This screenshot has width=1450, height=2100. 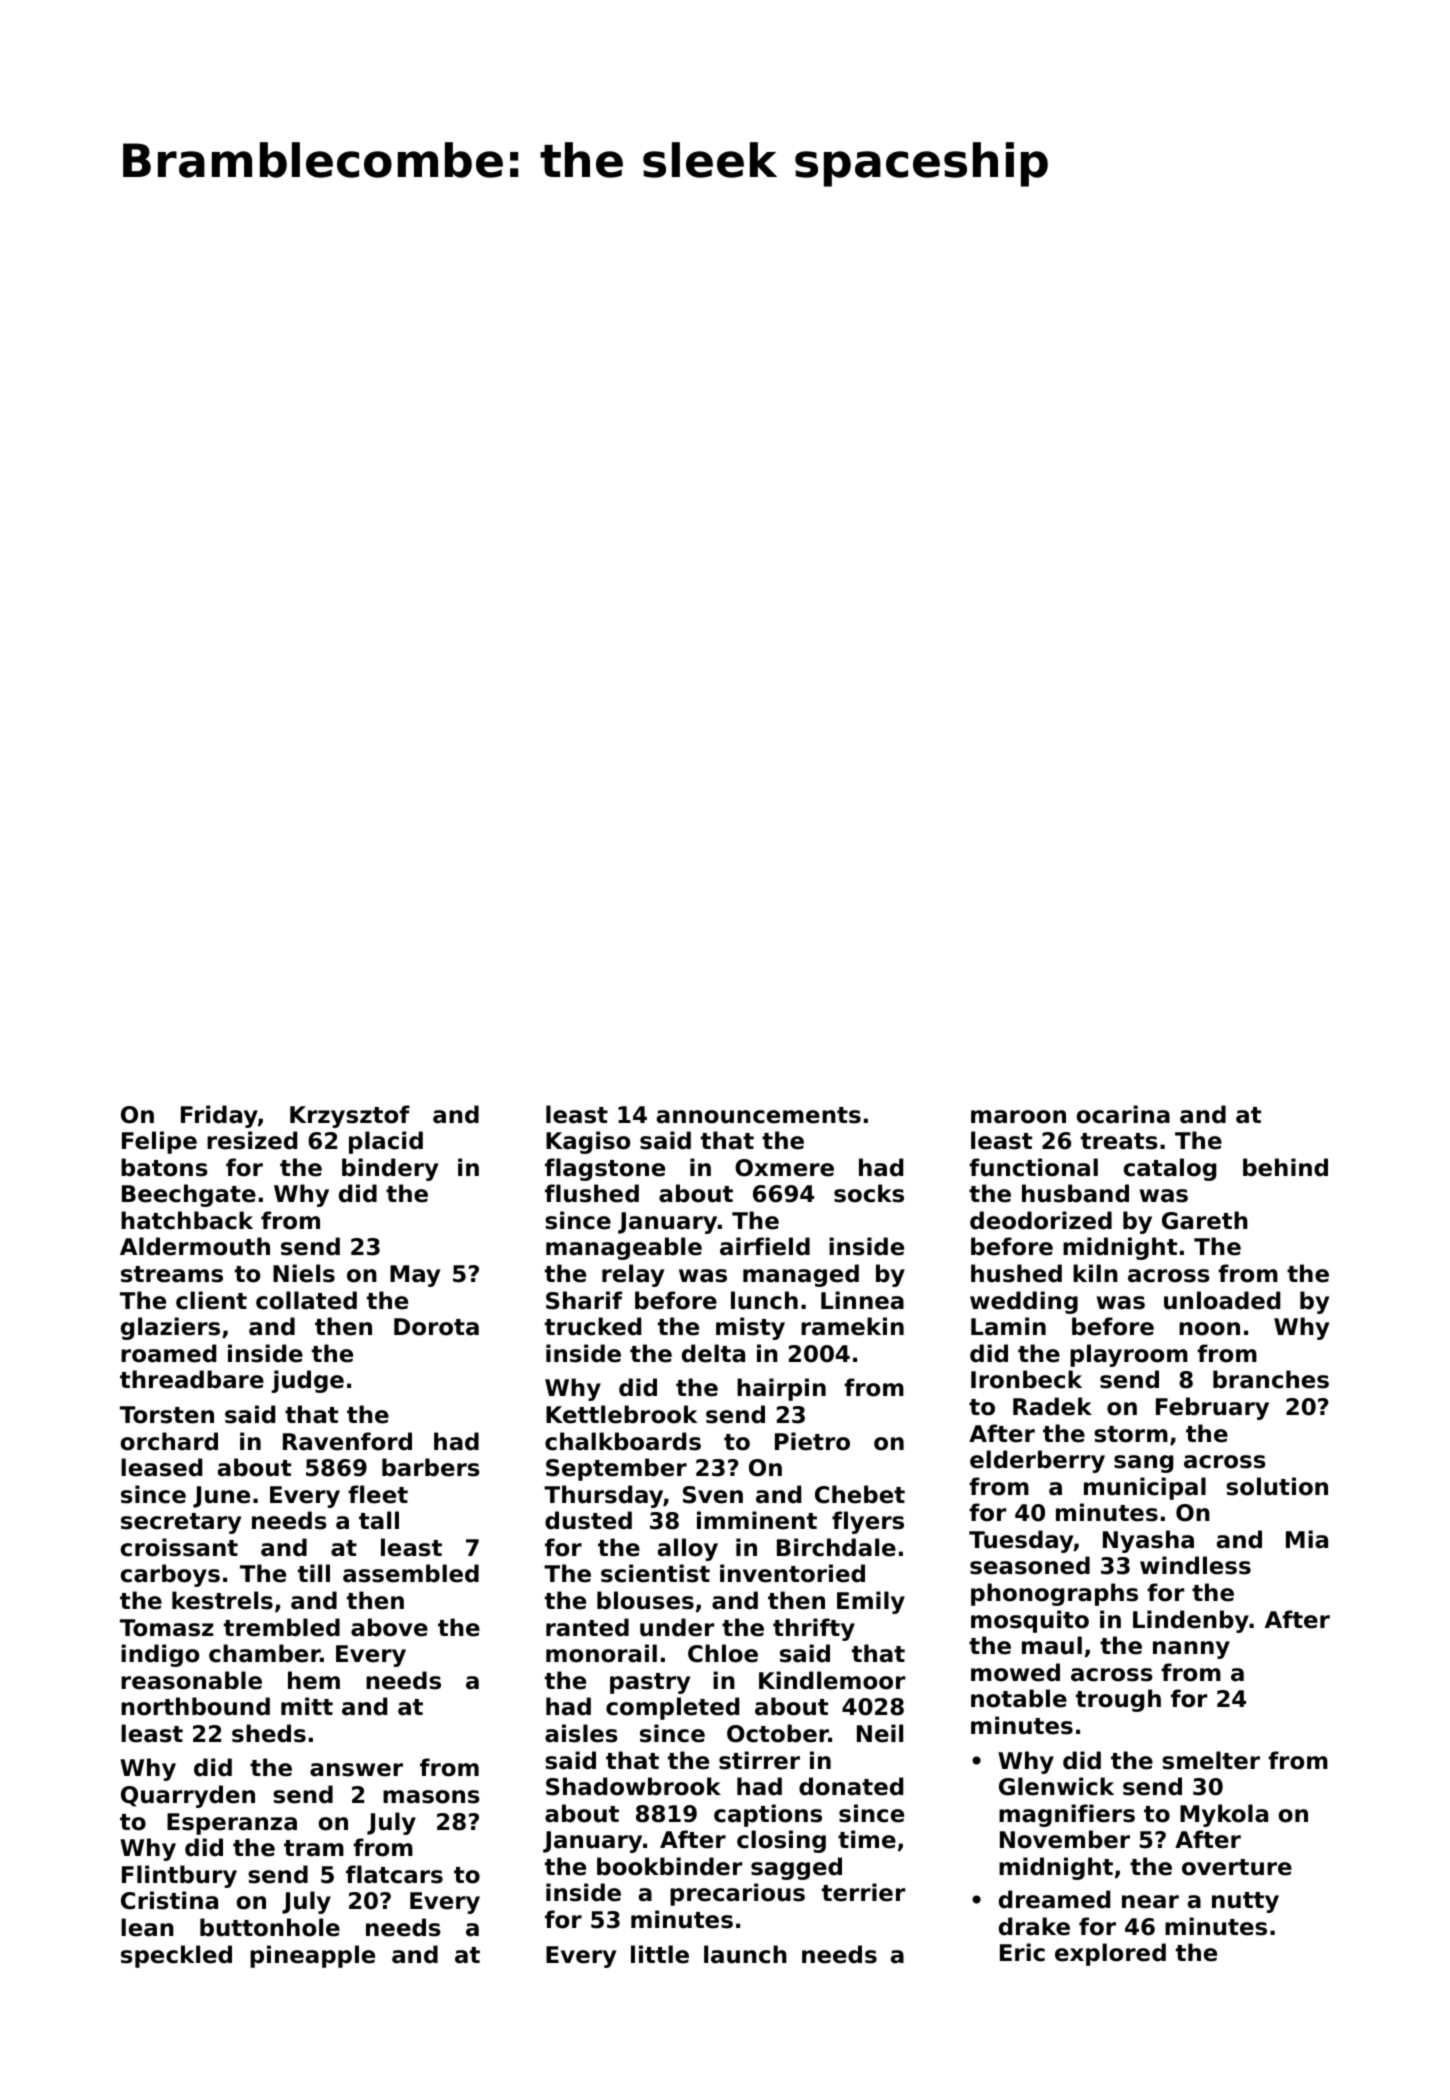 I want to click on kestrels, so click(x=222, y=1600).
